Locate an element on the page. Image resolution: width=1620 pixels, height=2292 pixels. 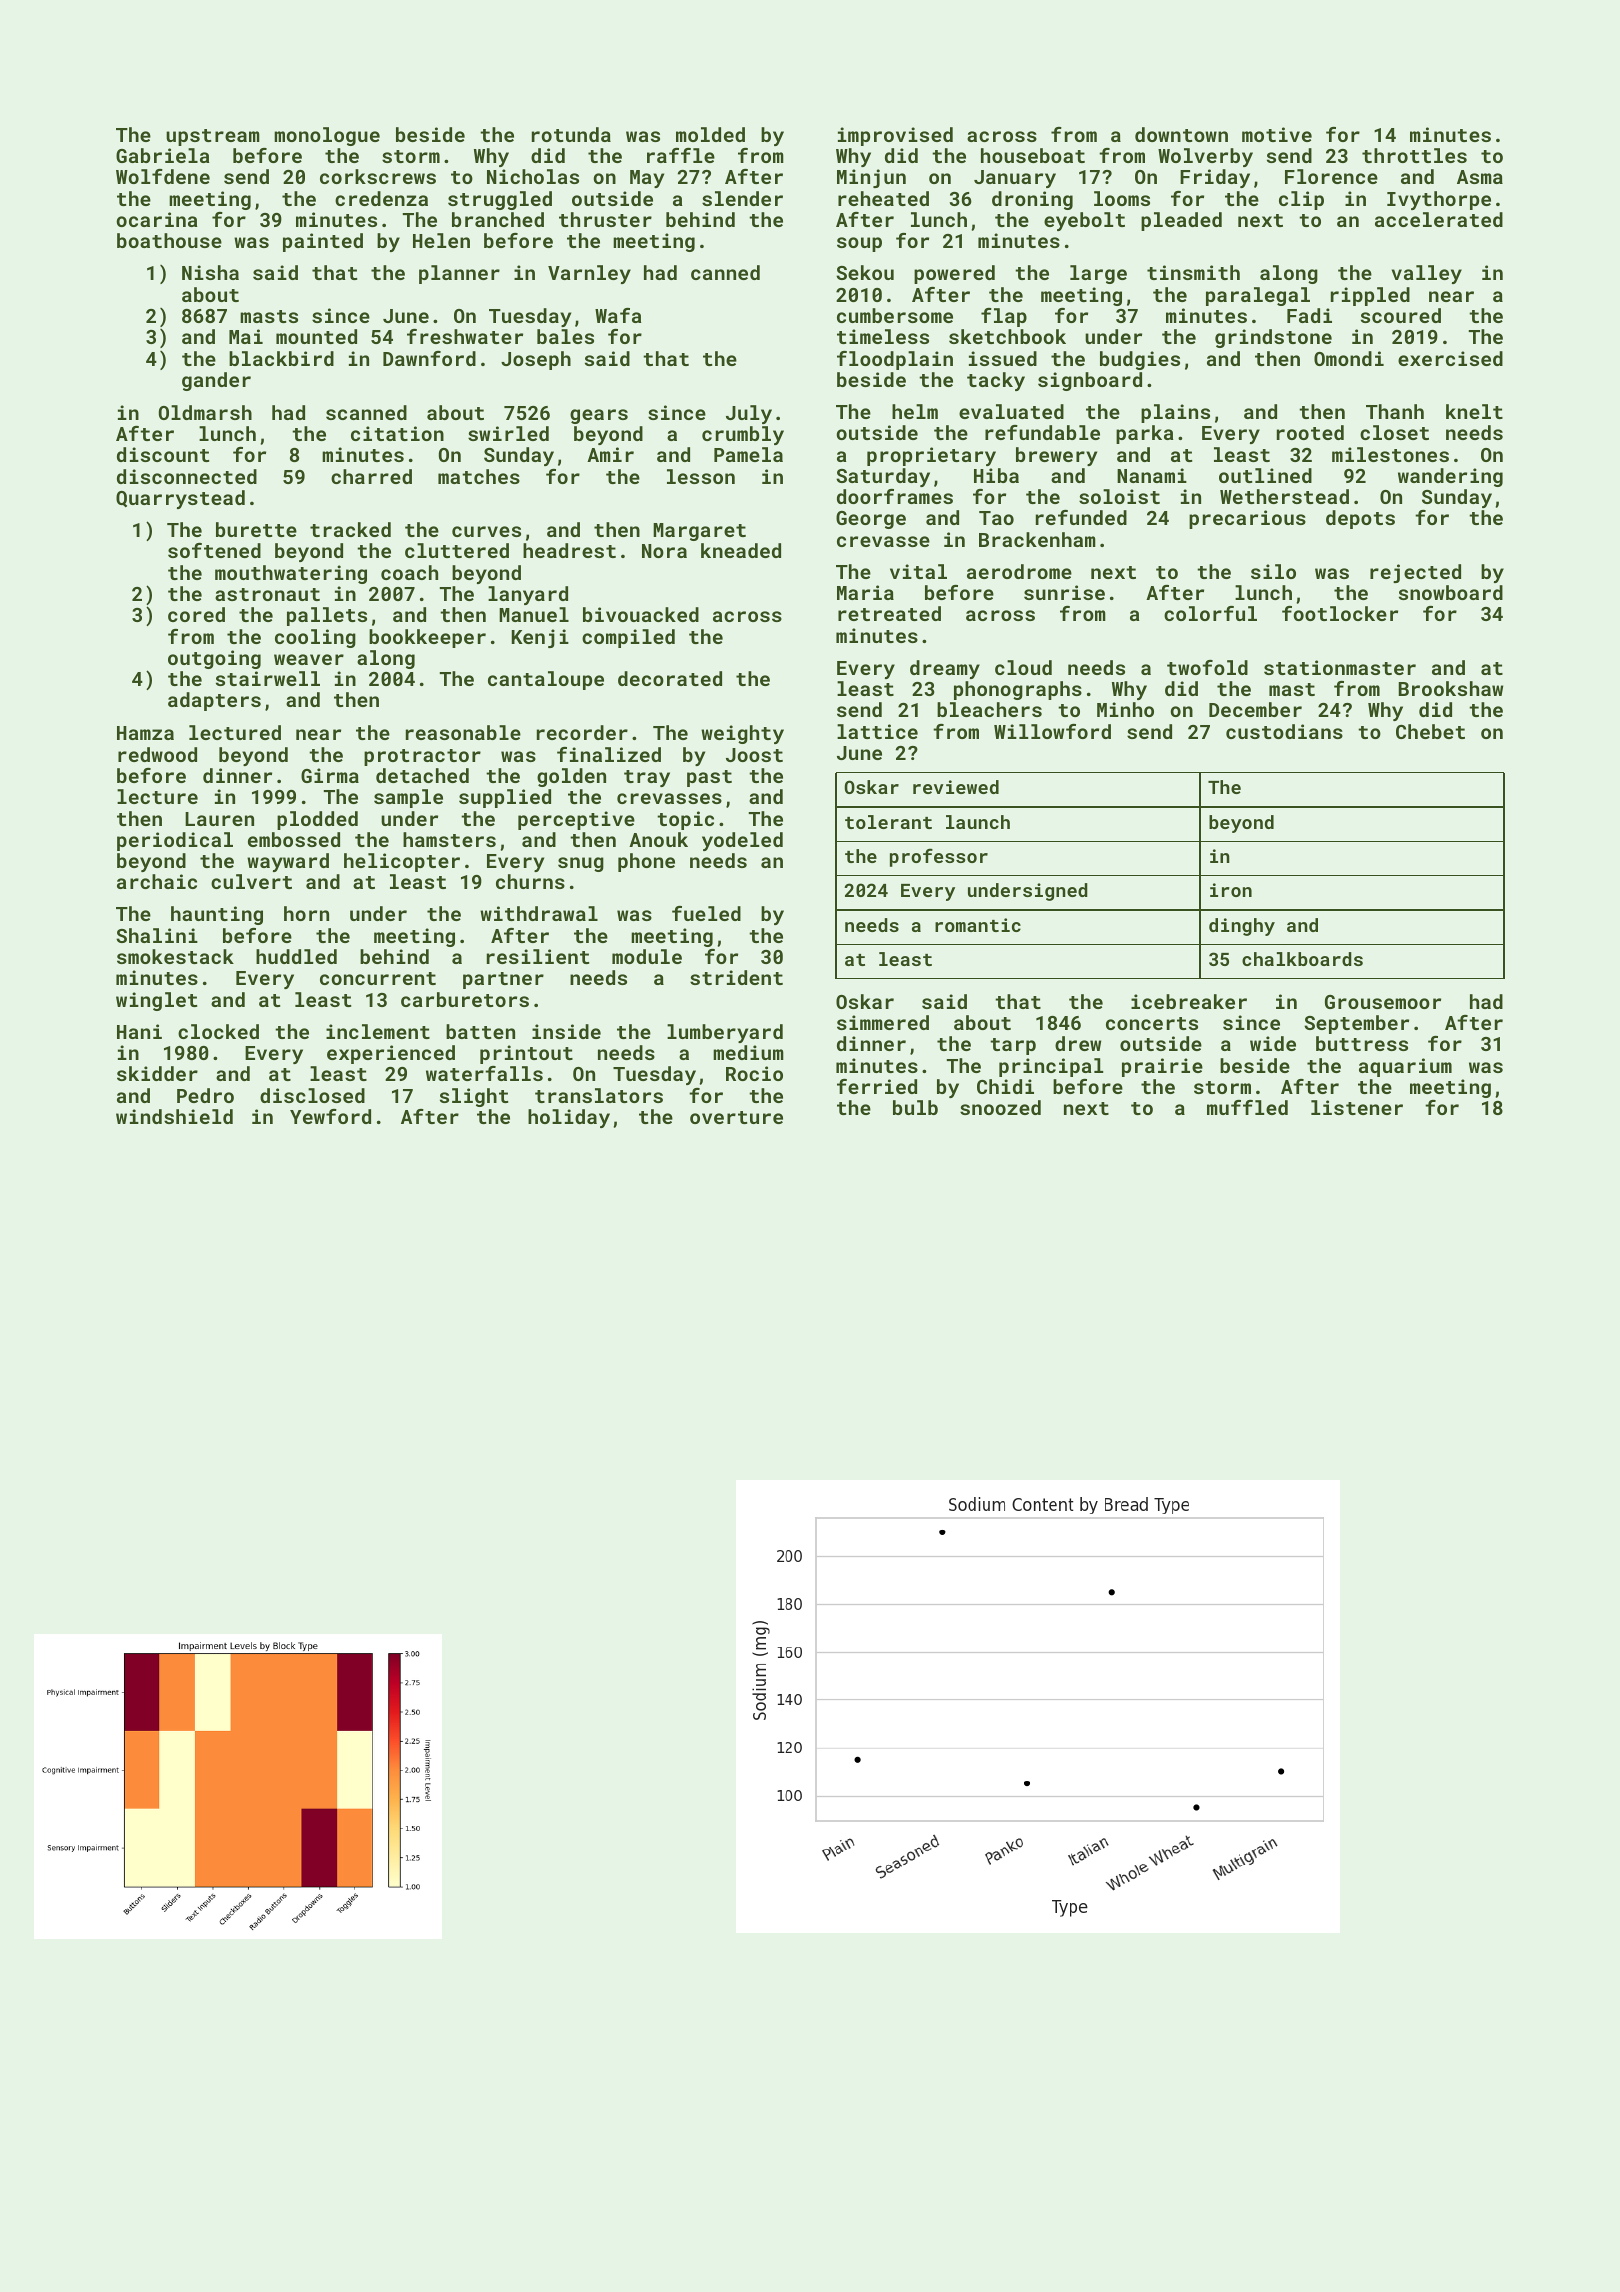
gears is located at coordinates (599, 416).
